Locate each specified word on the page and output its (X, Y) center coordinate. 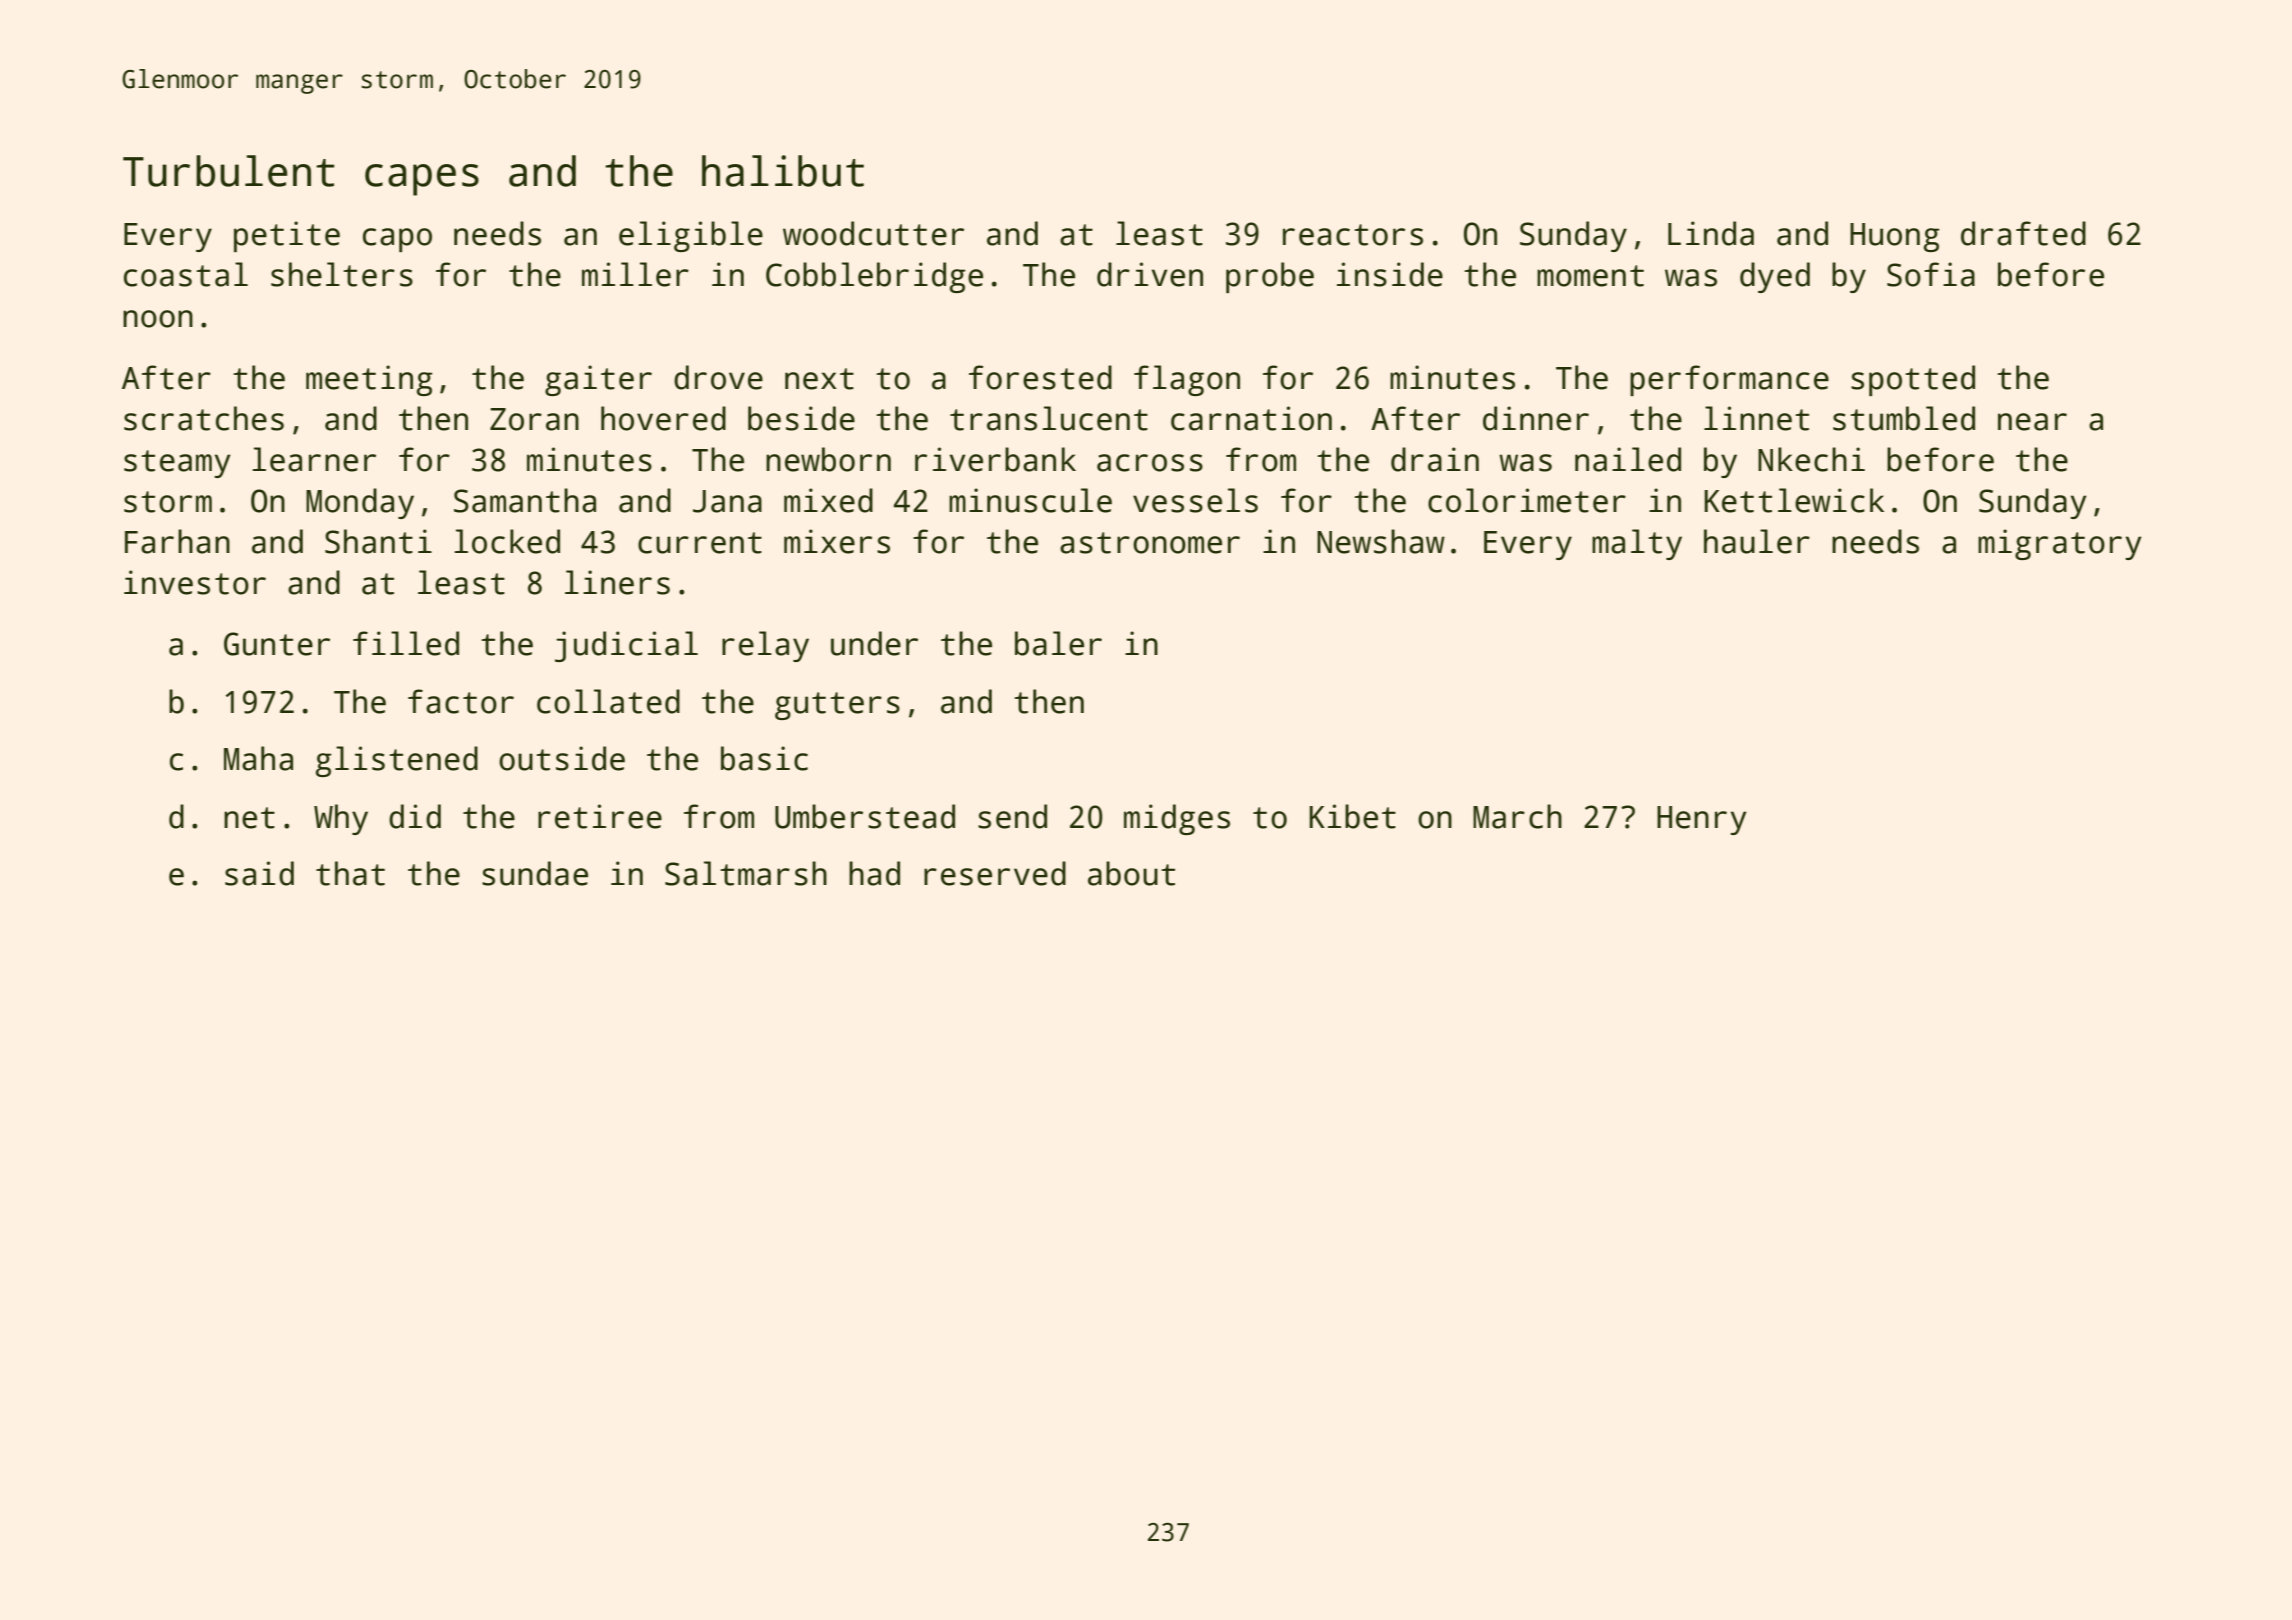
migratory (2060, 544)
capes (422, 180)
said (259, 873)
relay (765, 646)
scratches (204, 418)
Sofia (1931, 274)
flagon (1187, 380)
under (874, 643)
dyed (1775, 277)
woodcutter (873, 233)
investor (195, 582)
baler (1058, 643)
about (1131, 873)
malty (1637, 544)
